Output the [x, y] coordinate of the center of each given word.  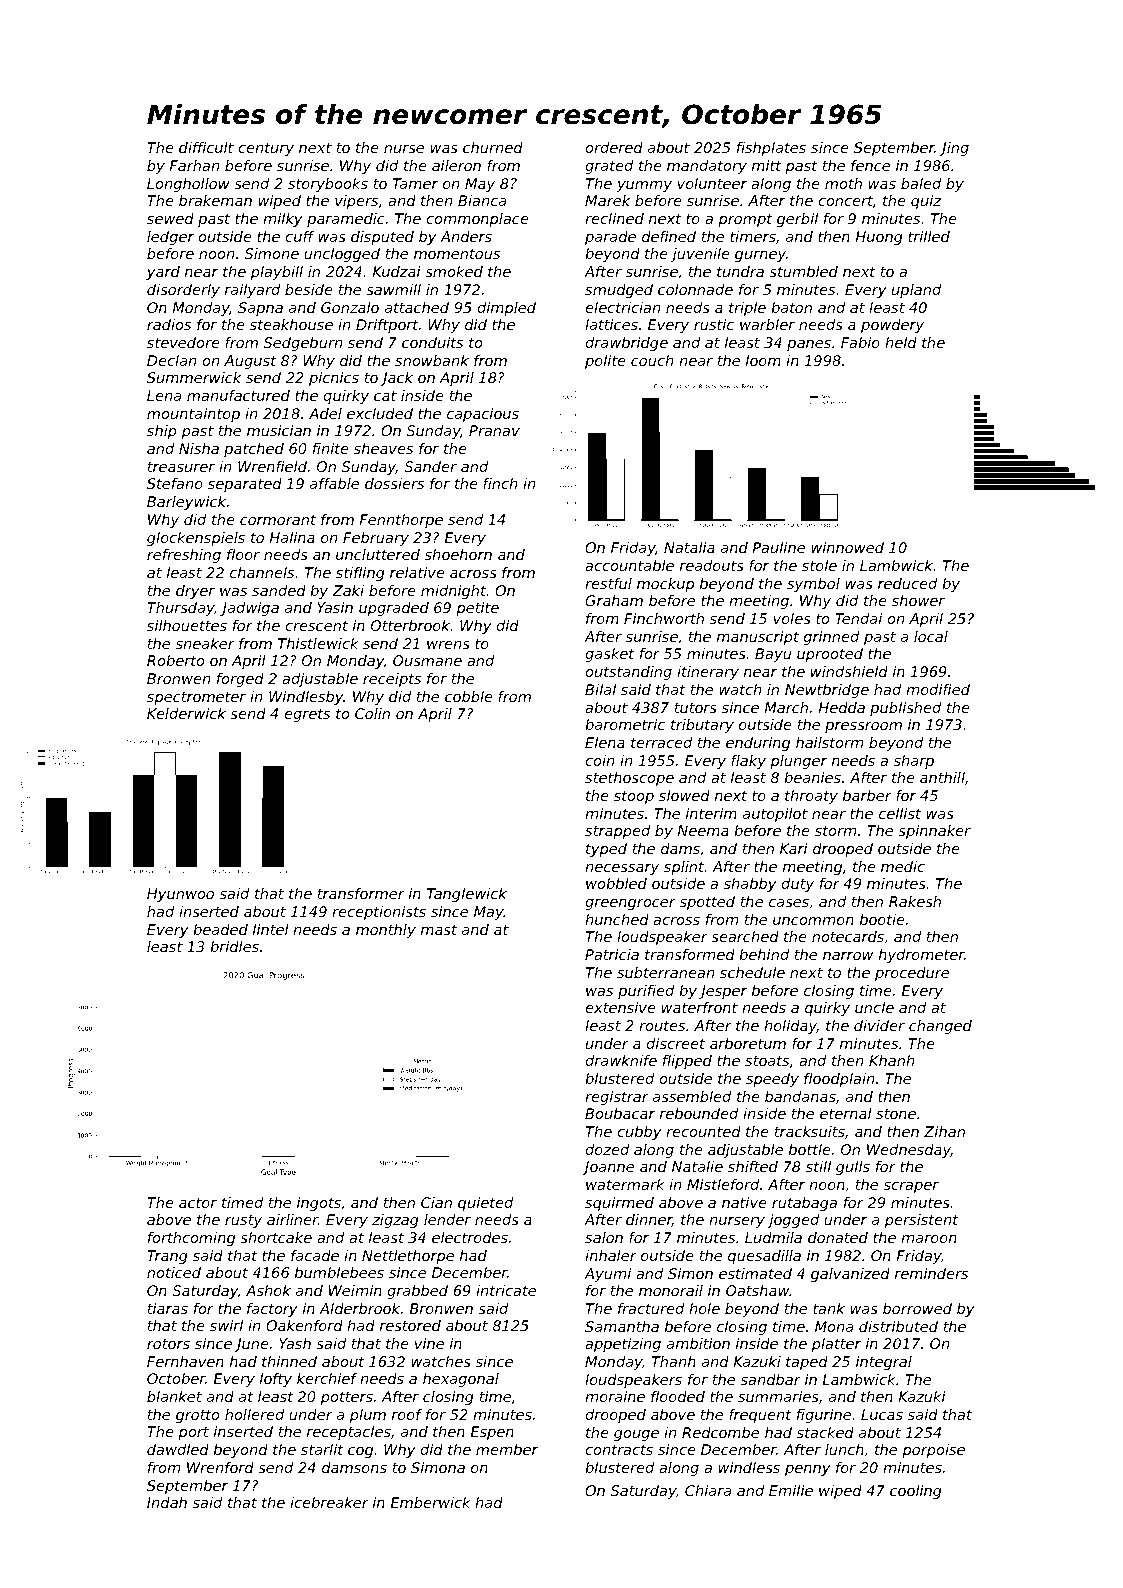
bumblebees [339, 1272]
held [901, 342]
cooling [916, 1492]
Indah [167, 1502]
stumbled [803, 271]
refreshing [184, 556]
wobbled [616, 883]
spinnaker [934, 832]
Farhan [194, 165]
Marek [607, 200]
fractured [651, 1308]
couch [652, 360]
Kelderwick [186, 713]
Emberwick [430, 1502]
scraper [911, 1187]
